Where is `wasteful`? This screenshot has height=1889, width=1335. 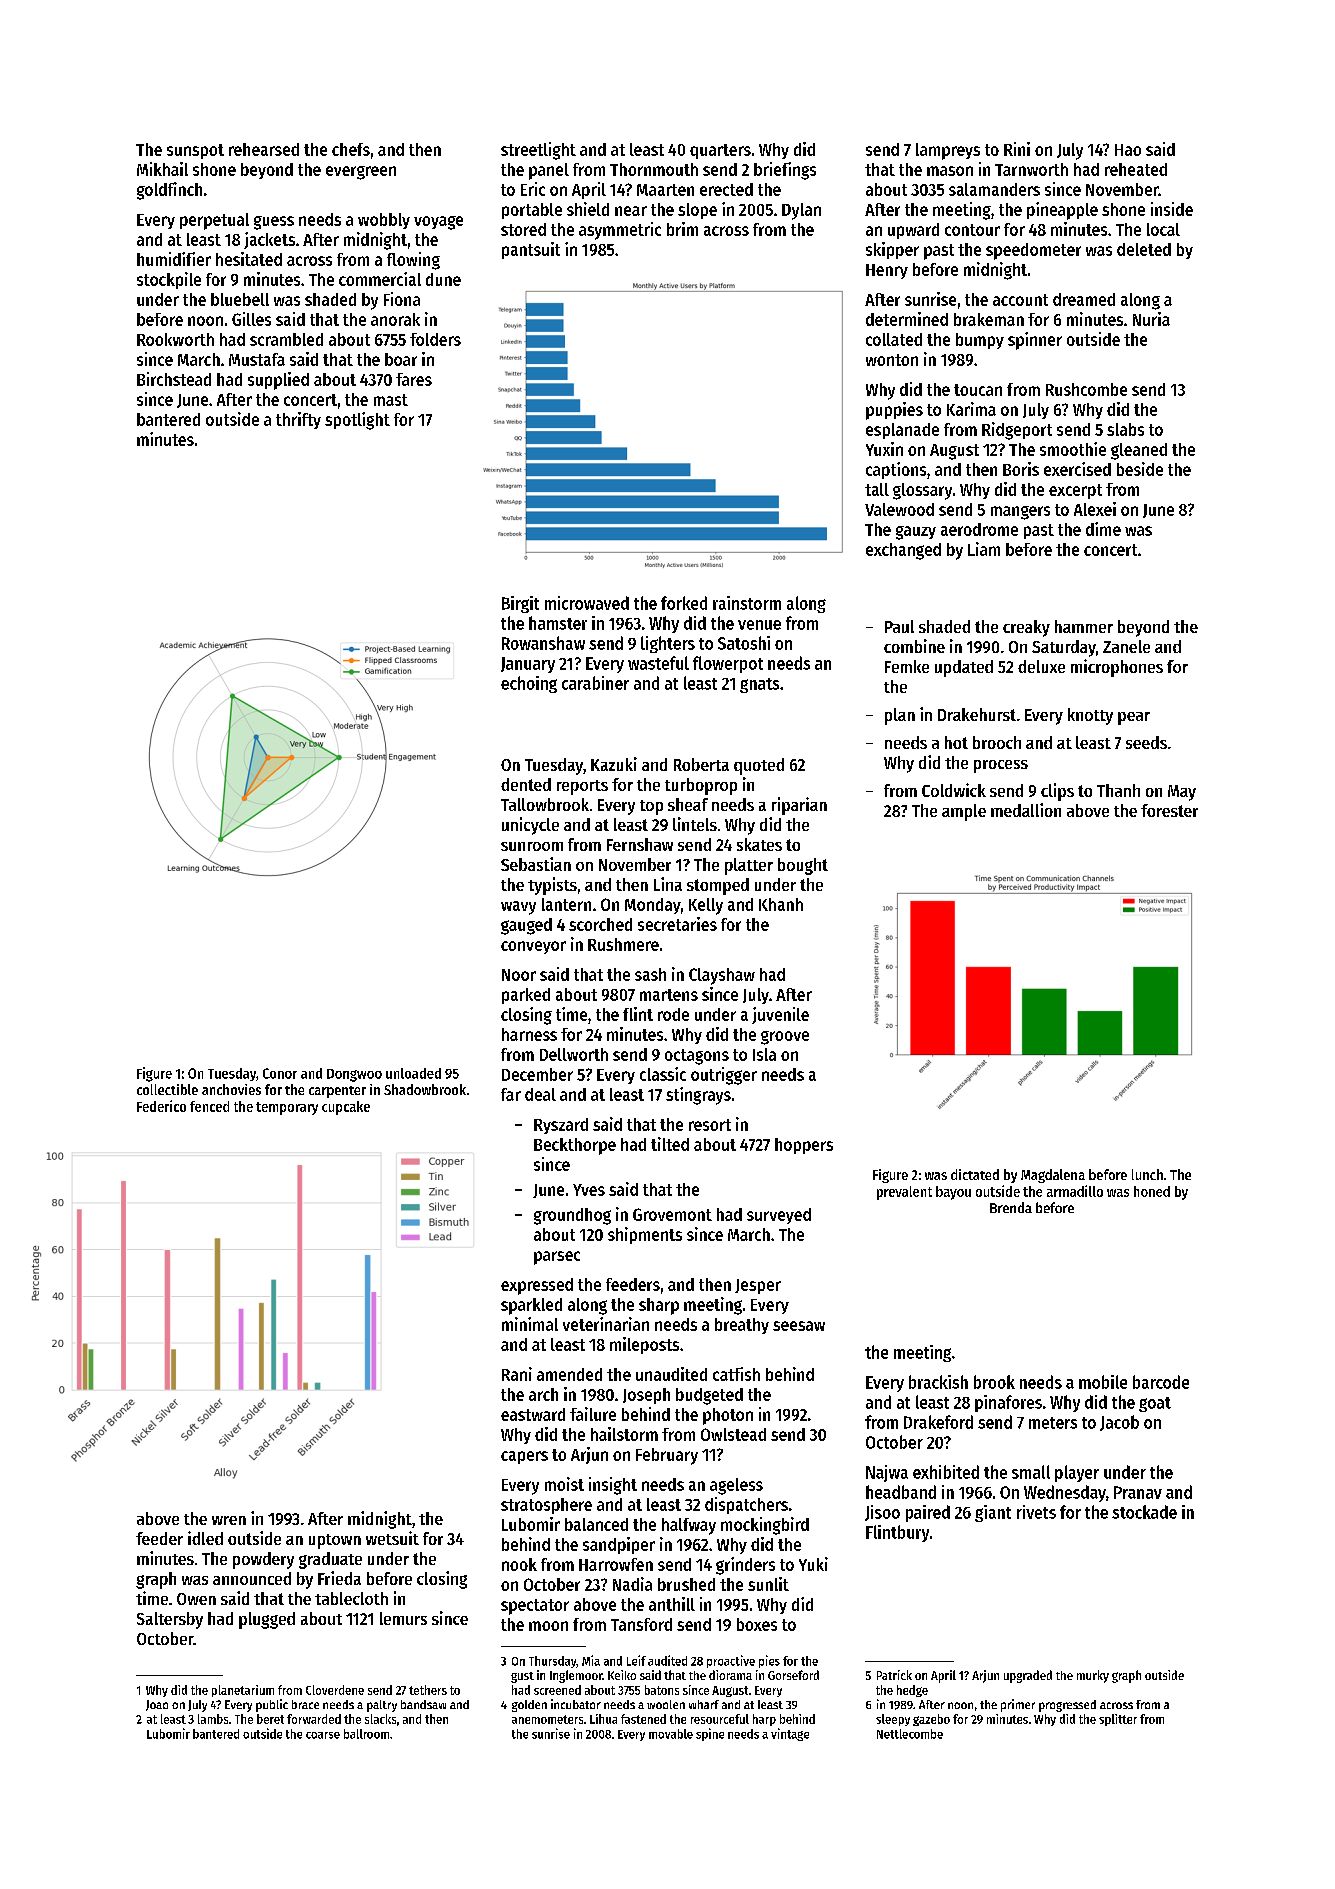 wasteful is located at coordinates (658, 663).
